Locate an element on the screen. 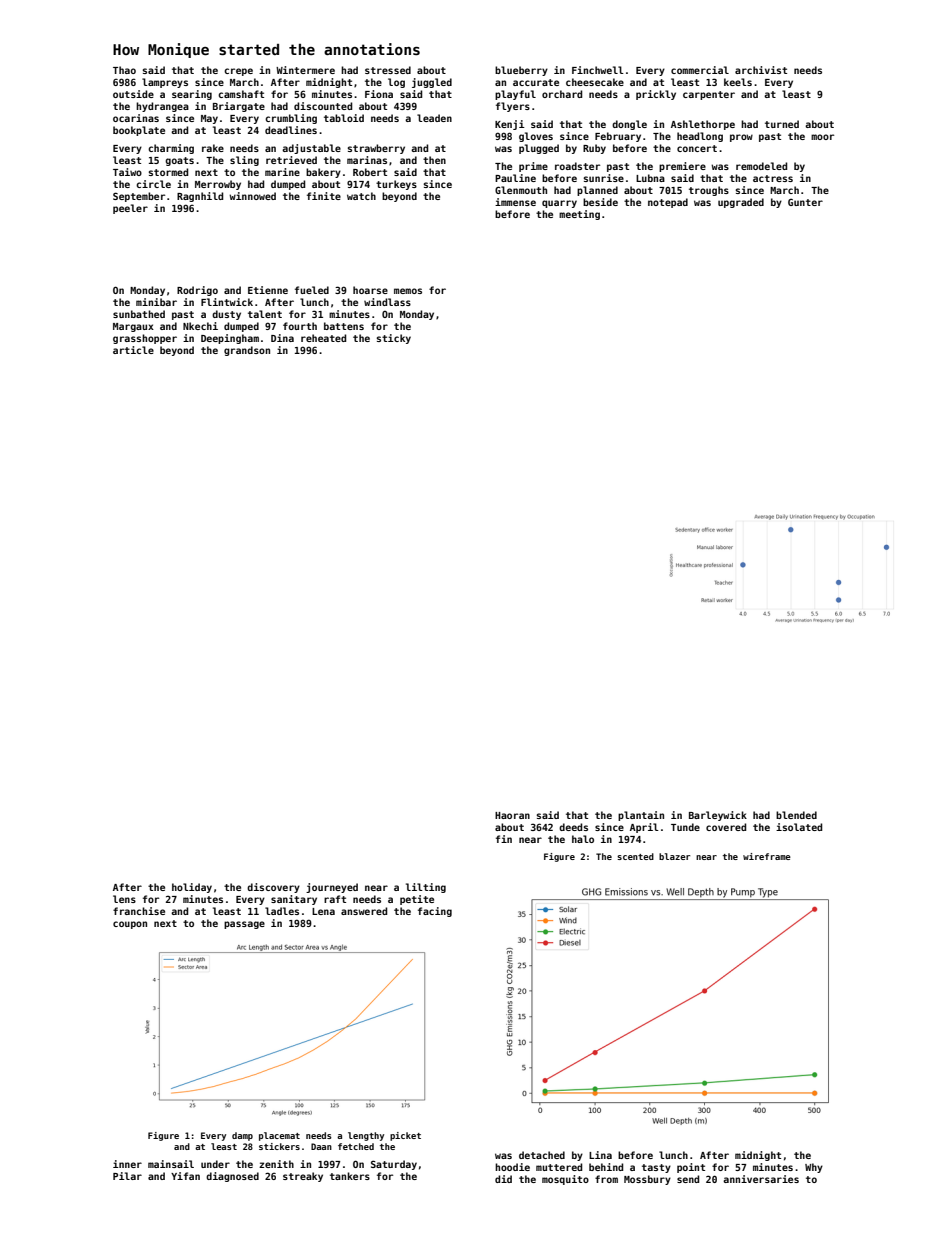  diagnosed is located at coordinates (232, 1177).
